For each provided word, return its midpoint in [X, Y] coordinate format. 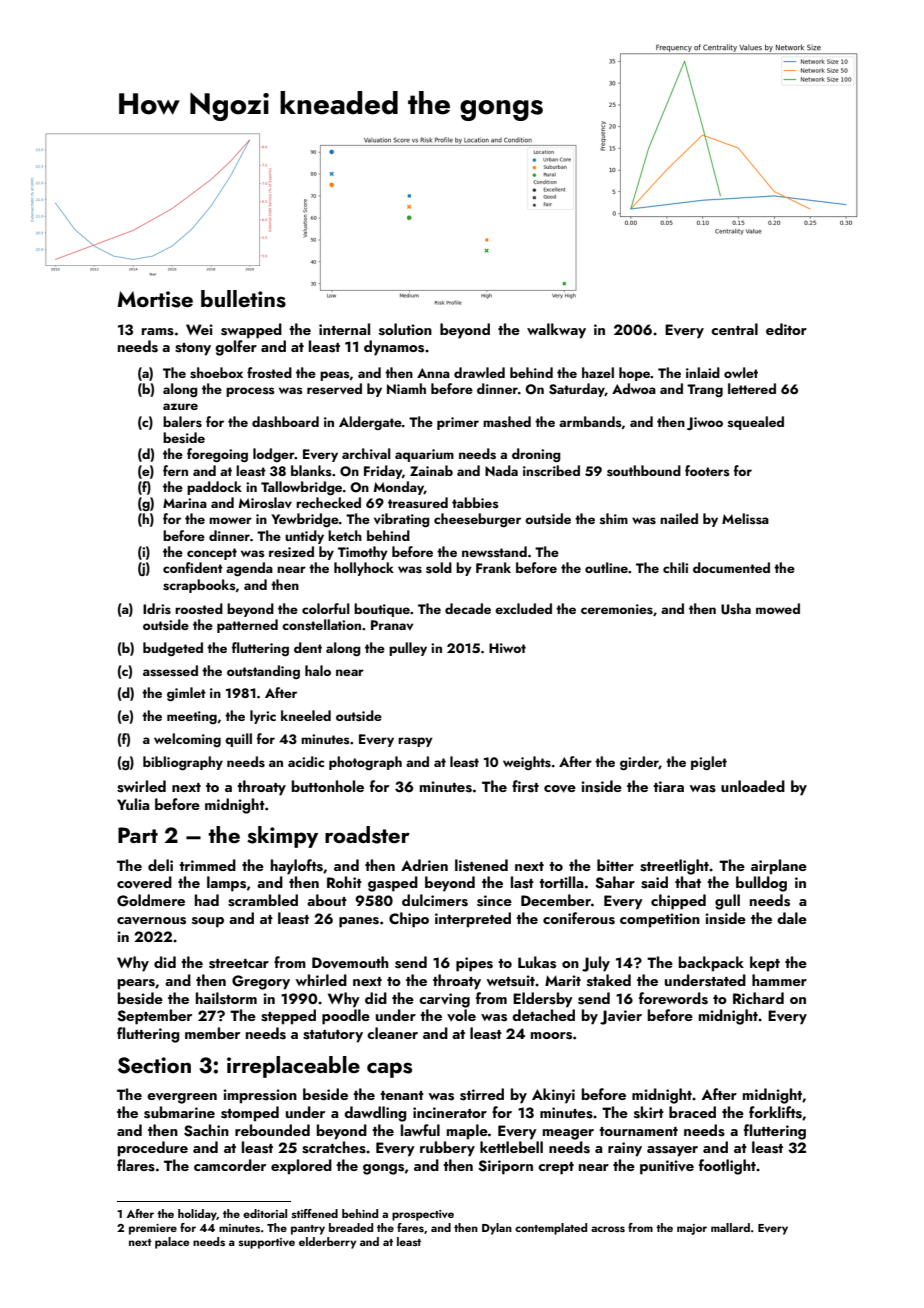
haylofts [297, 867]
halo [318, 670]
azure [180, 406]
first [525, 786]
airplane [779, 867]
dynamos [394, 348]
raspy [415, 742]
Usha [736, 609]
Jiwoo [705, 423]
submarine [179, 1112]
